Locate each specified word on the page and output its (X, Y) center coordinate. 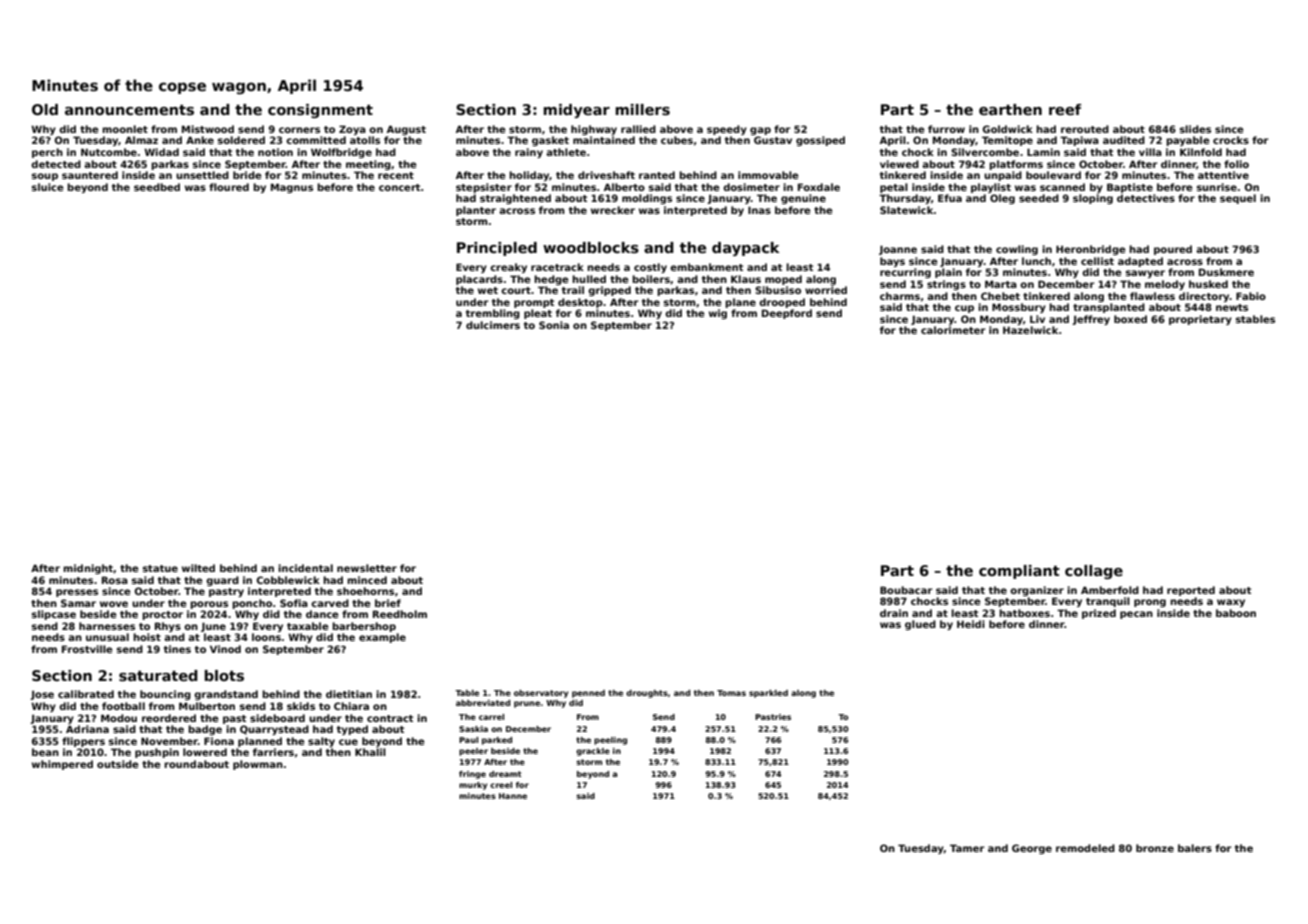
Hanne (513, 796)
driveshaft (606, 175)
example (382, 638)
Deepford (787, 314)
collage (1094, 572)
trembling (493, 314)
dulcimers (493, 325)
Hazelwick (1030, 330)
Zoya (352, 130)
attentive (1223, 175)
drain (894, 613)
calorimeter (953, 330)
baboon (1236, 613)
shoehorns (365, 591)
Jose (42, 695)
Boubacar (906, 590)
